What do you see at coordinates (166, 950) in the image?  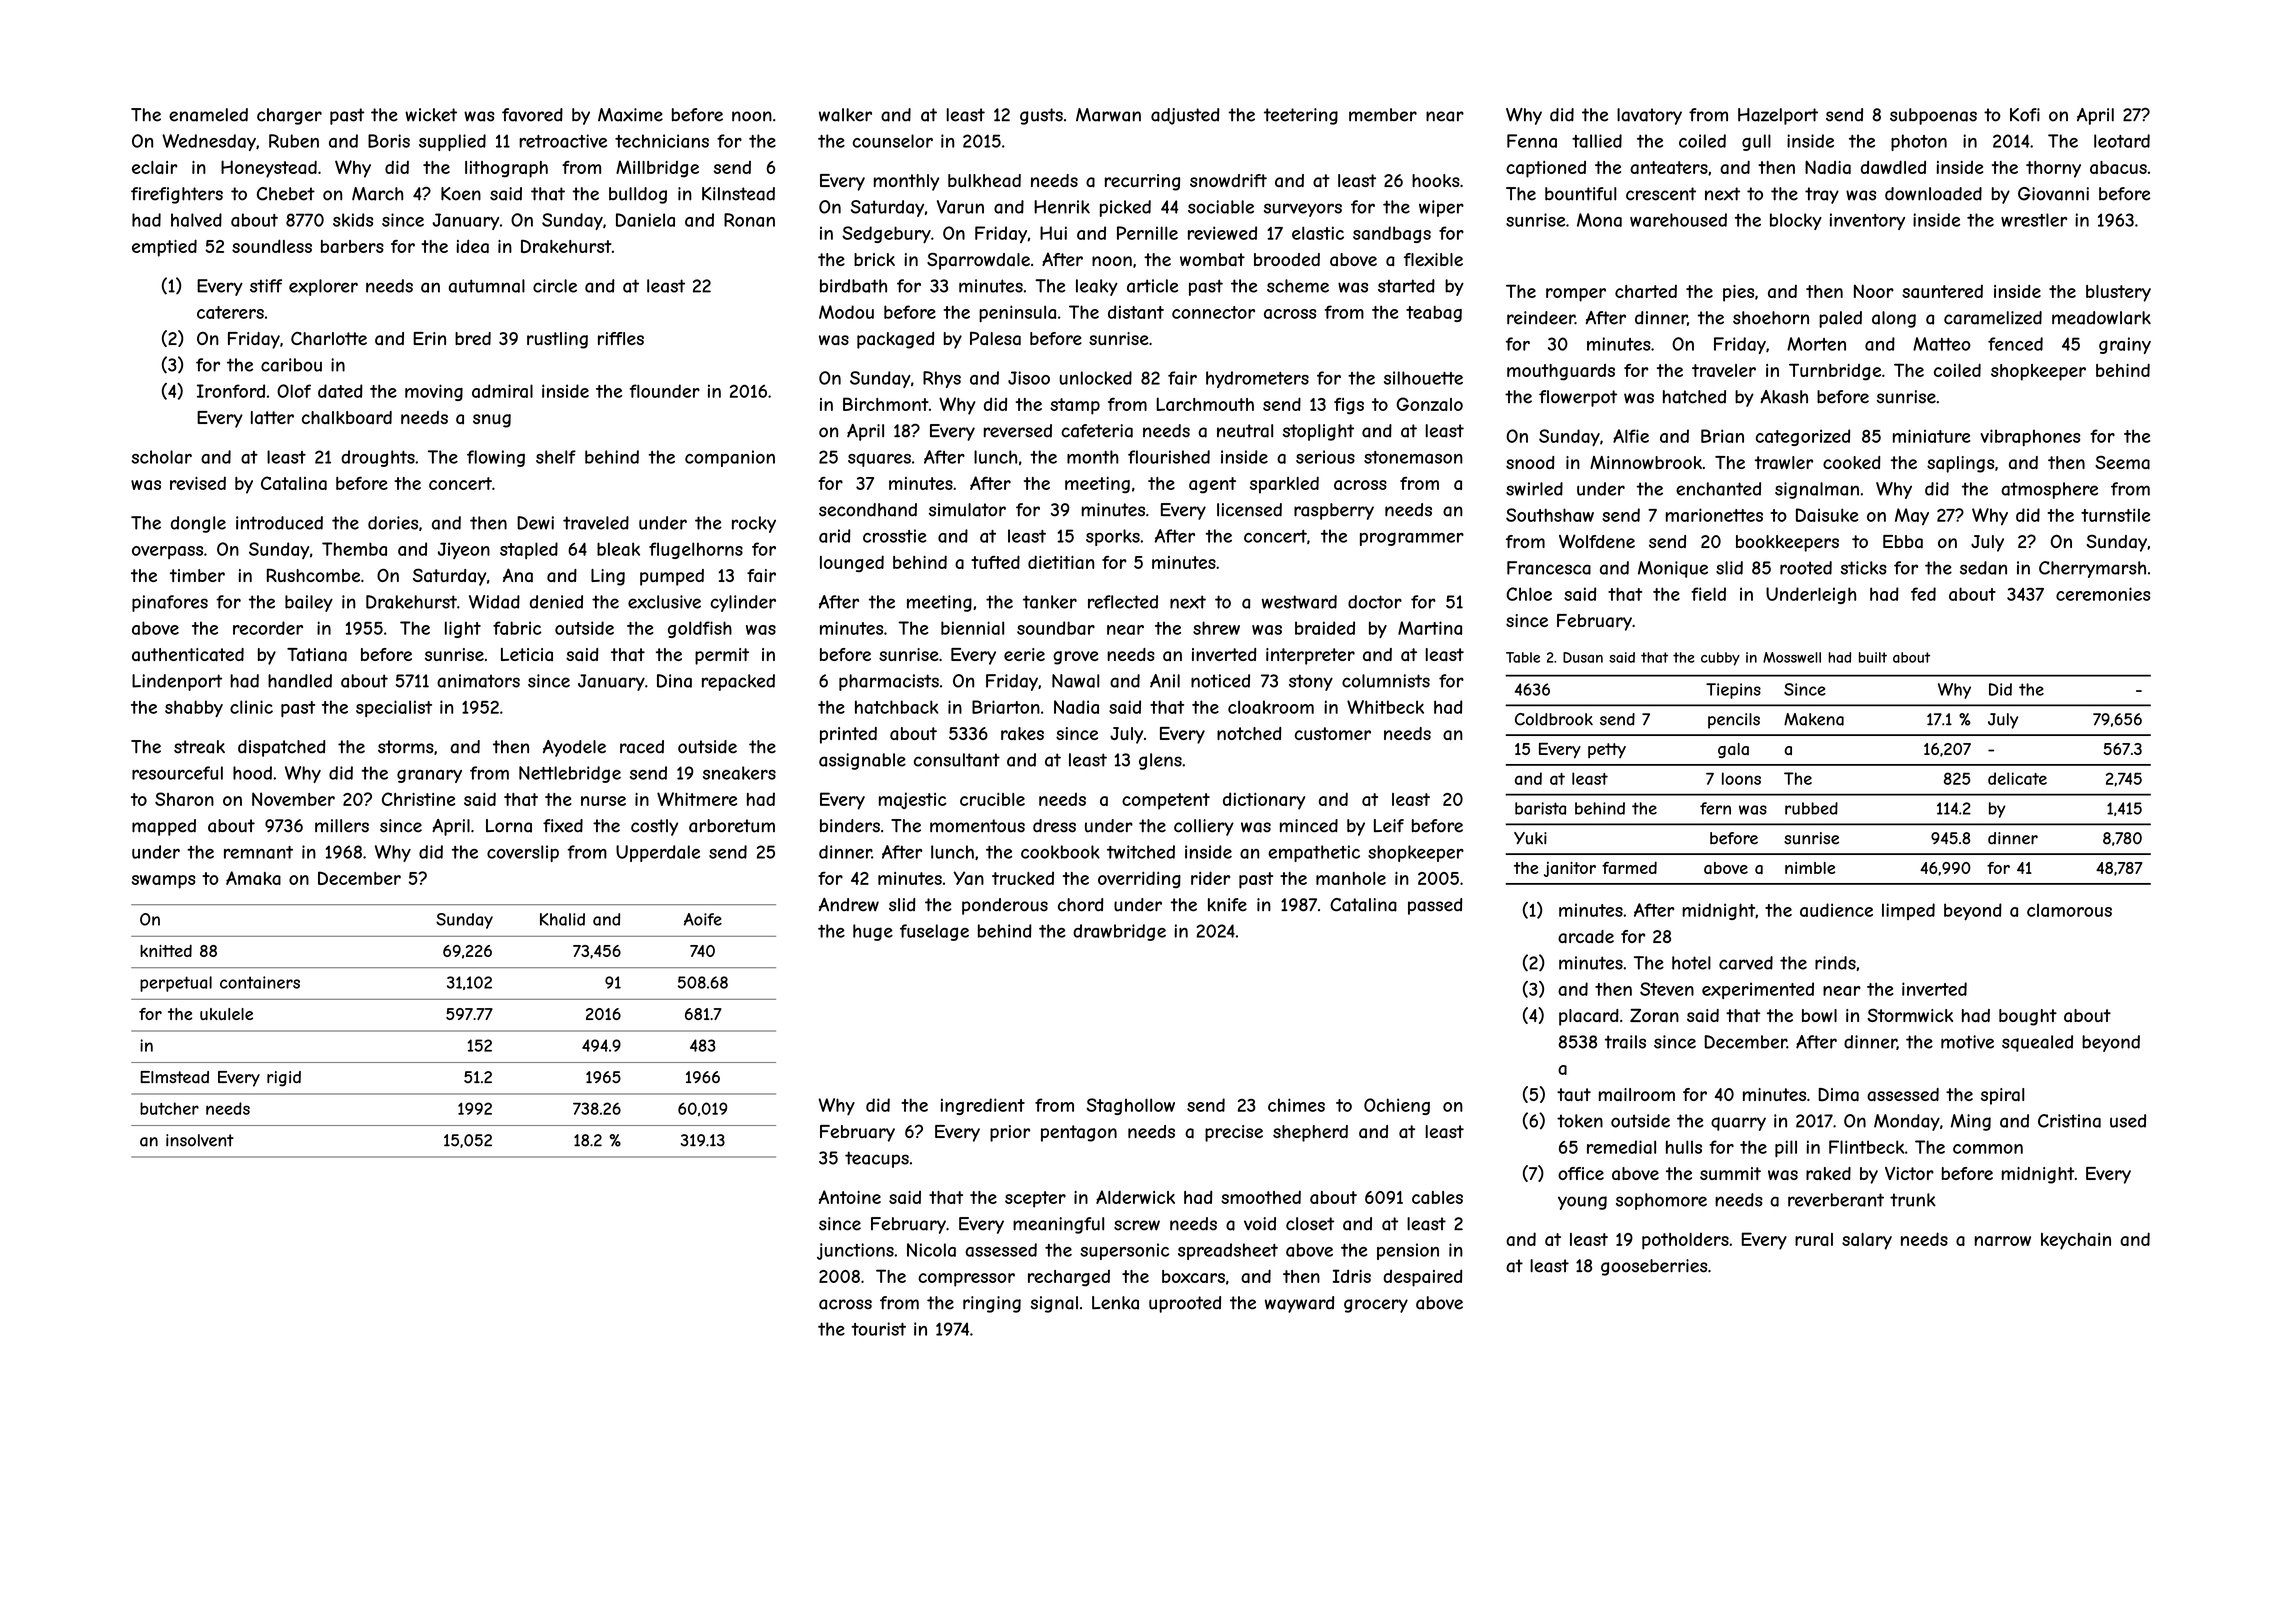 I see `knitted` at bounding box center [166, 950].
